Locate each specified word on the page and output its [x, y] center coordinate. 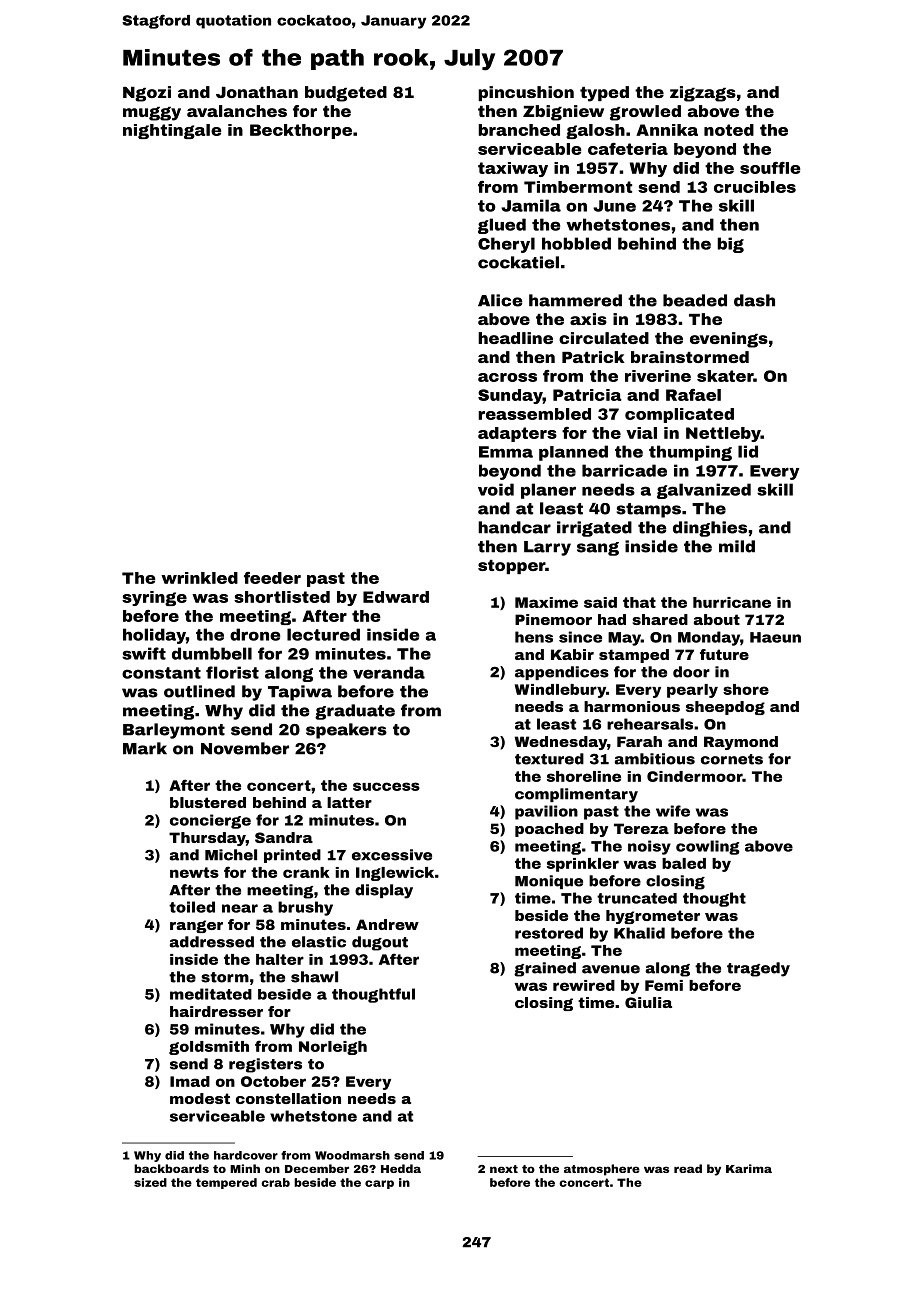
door [691, 672]
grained [545, 969]
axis [588, 319]
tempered [226, 1183]
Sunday [510, 396]
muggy [152, 114]
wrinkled [199, 578]
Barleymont [174, 731]
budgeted [346, 94]
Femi [664, 985]
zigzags [703, 94]
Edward [396, 597]
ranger [196, 926]
